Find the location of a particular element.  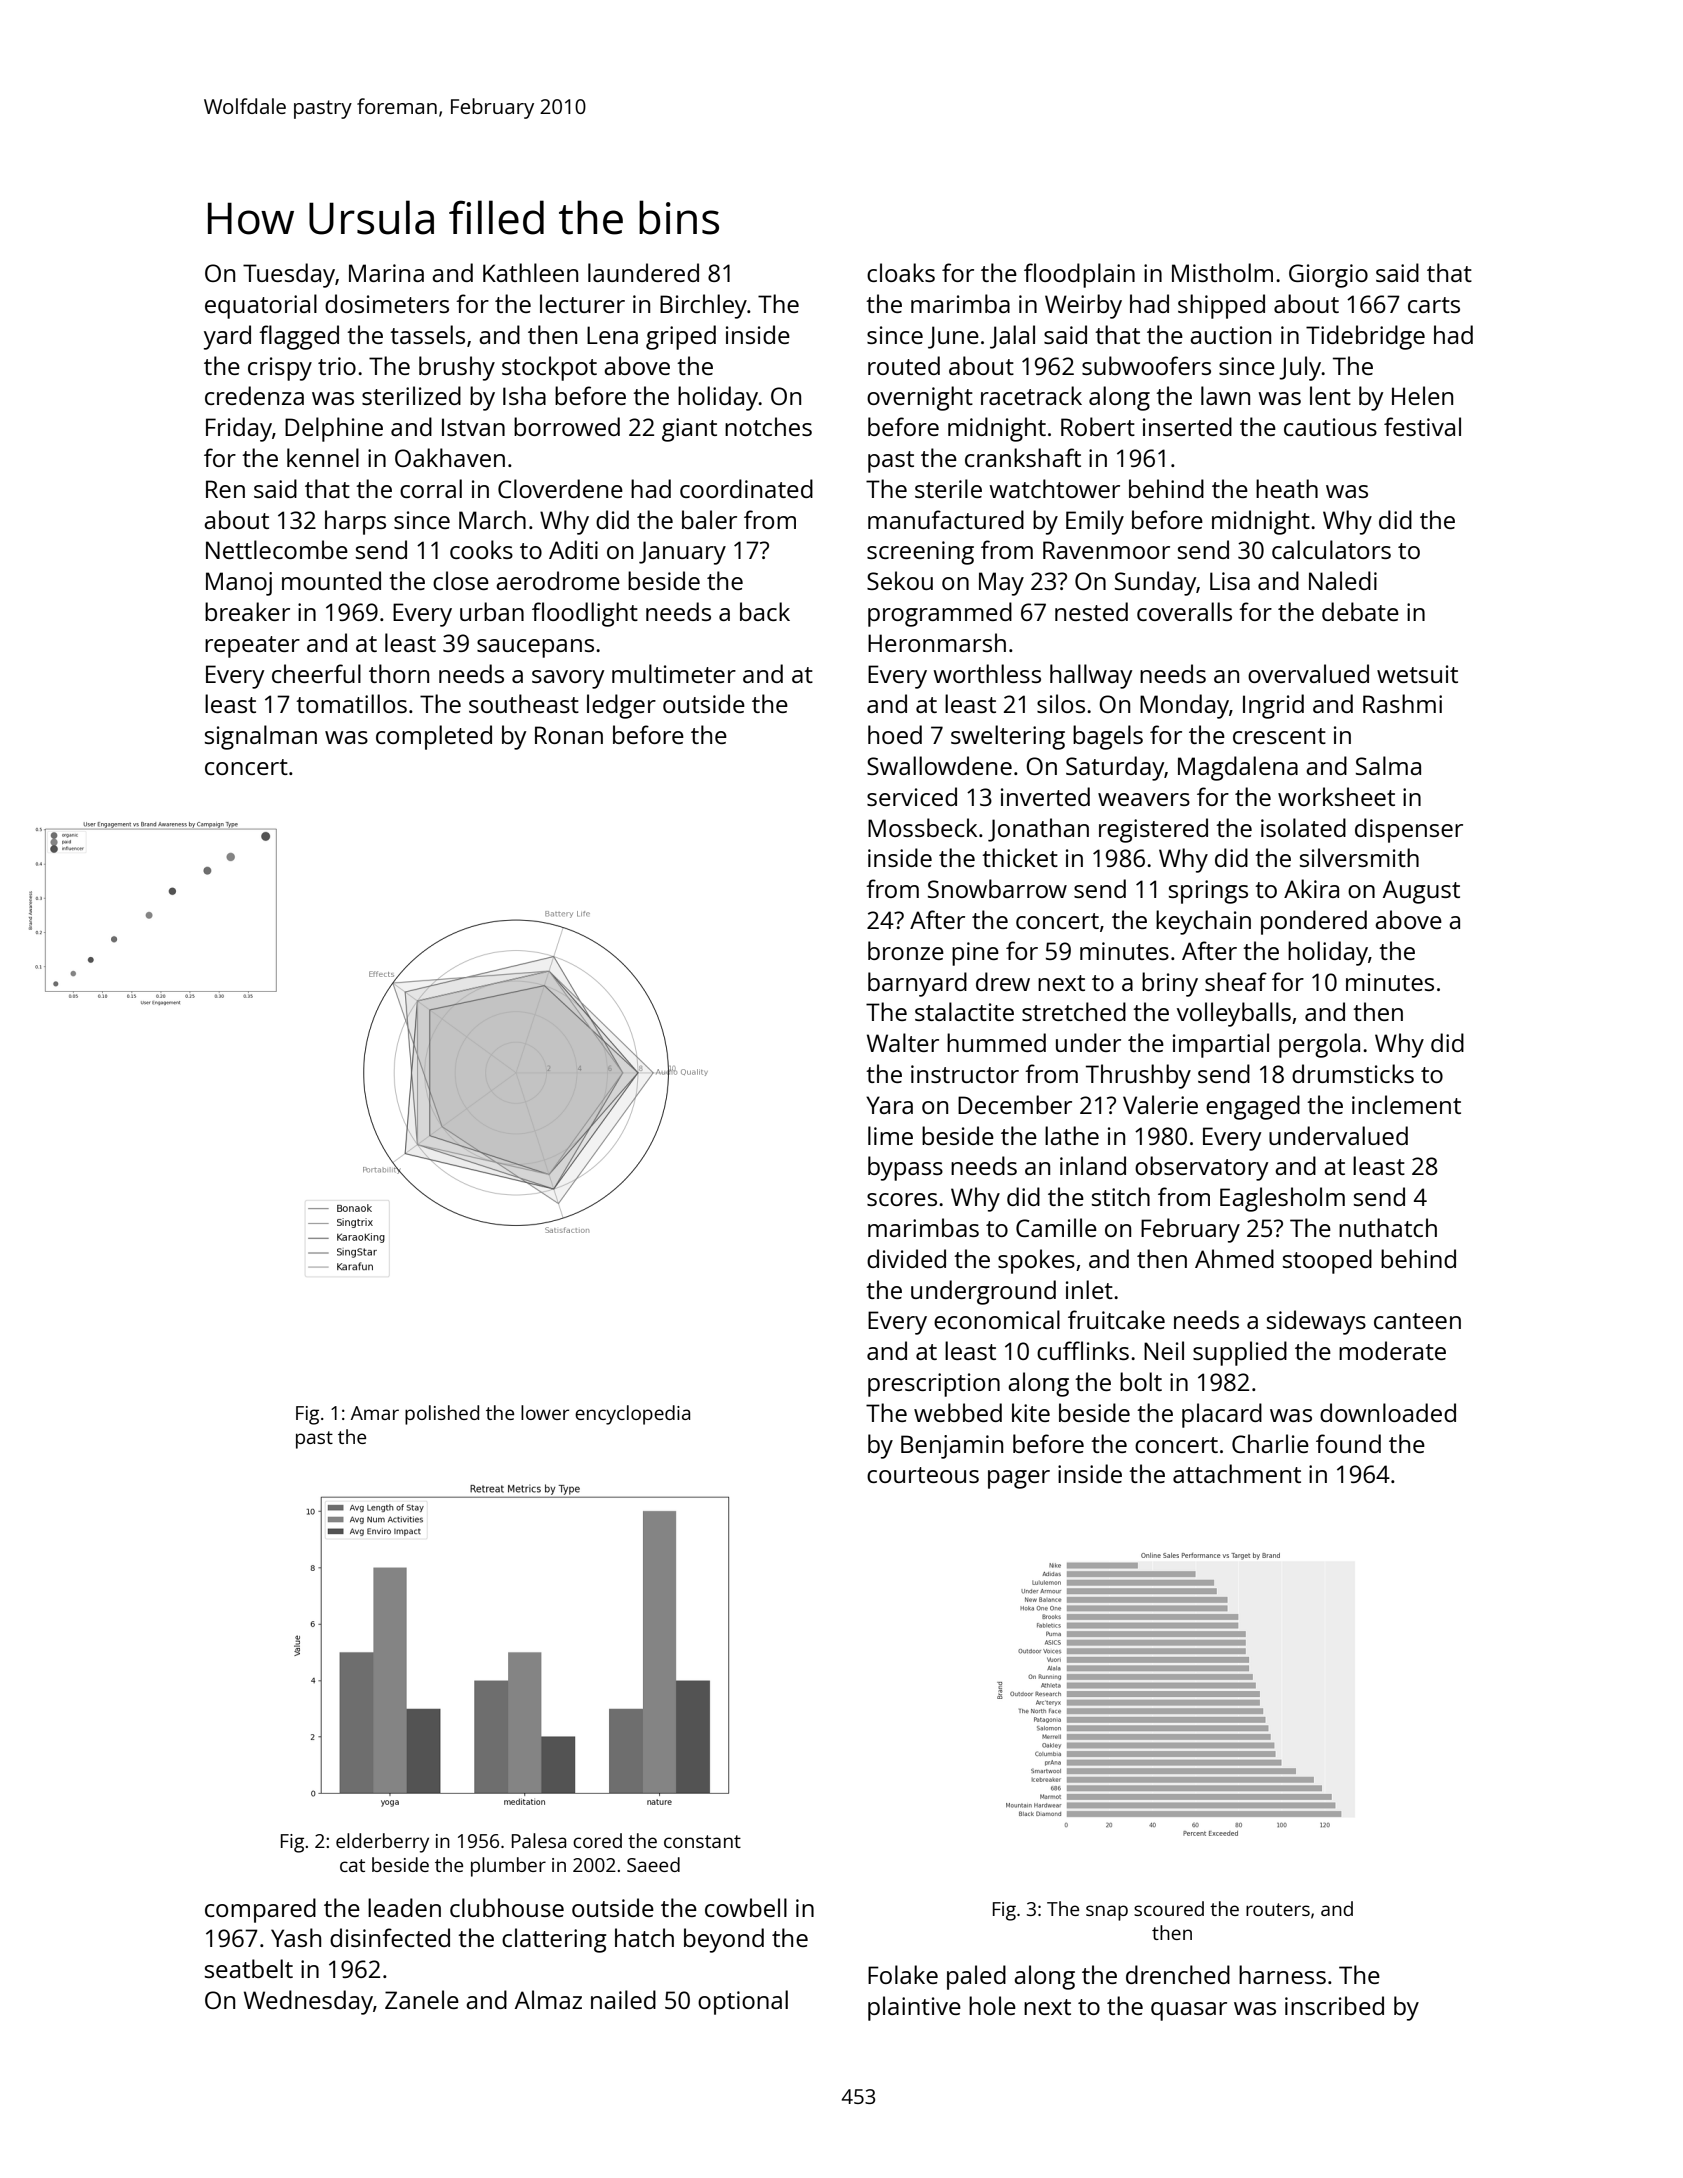

Zanele is located at coordinates (422, 1999).
